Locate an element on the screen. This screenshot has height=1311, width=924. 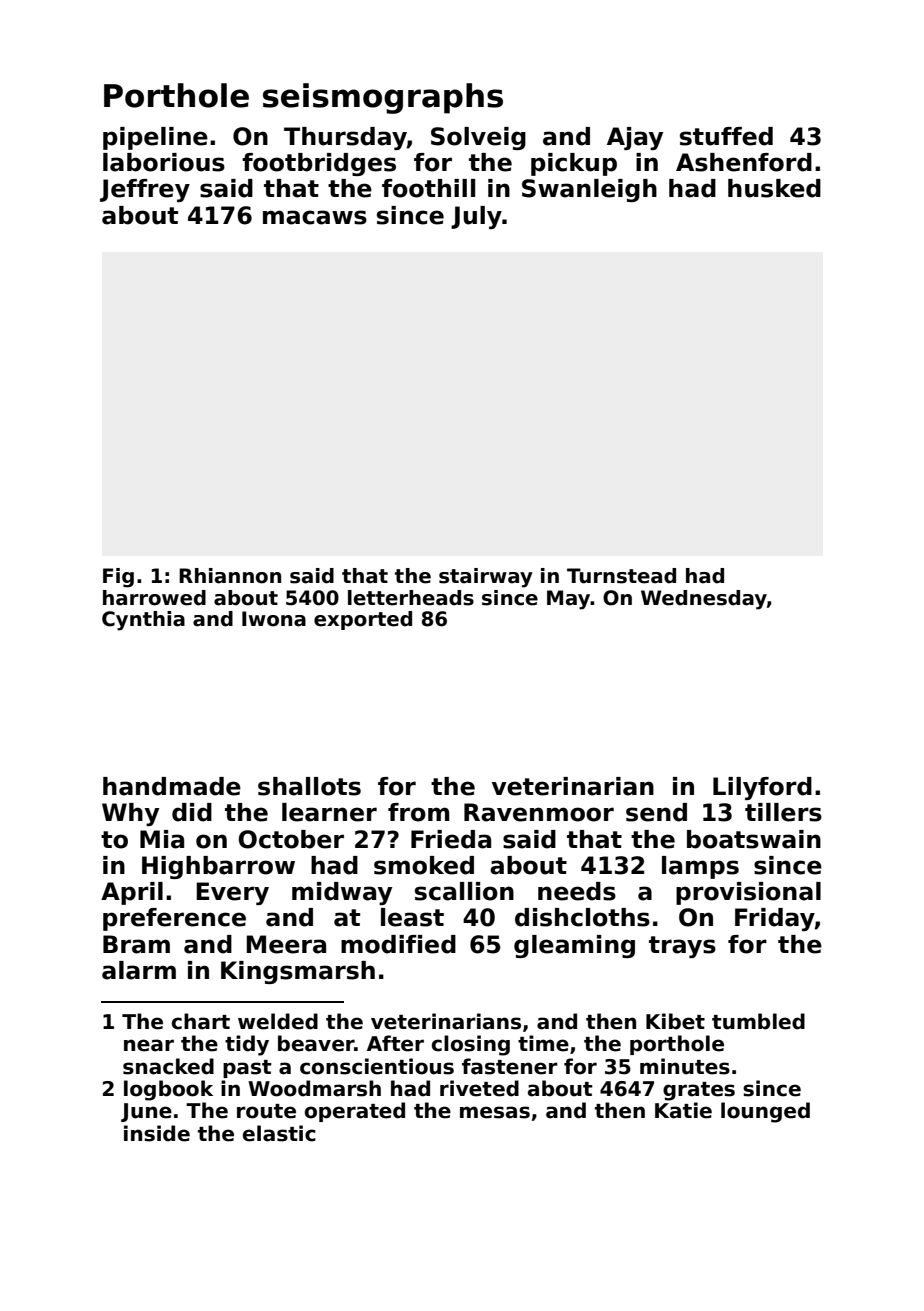
past is located at coordinates (247, 1069).
